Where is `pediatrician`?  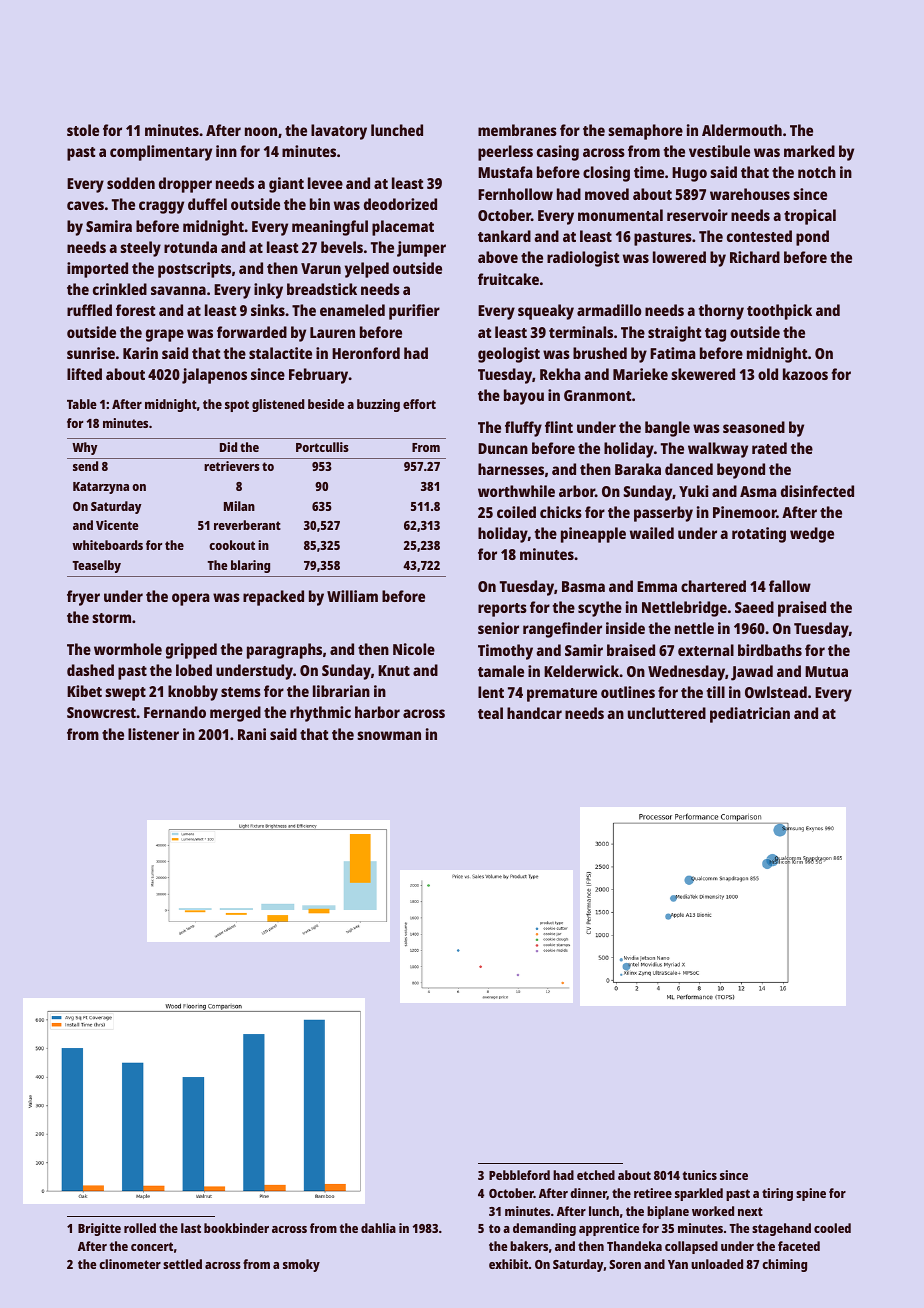
pediatrician is located at coordinates (750, 715).
